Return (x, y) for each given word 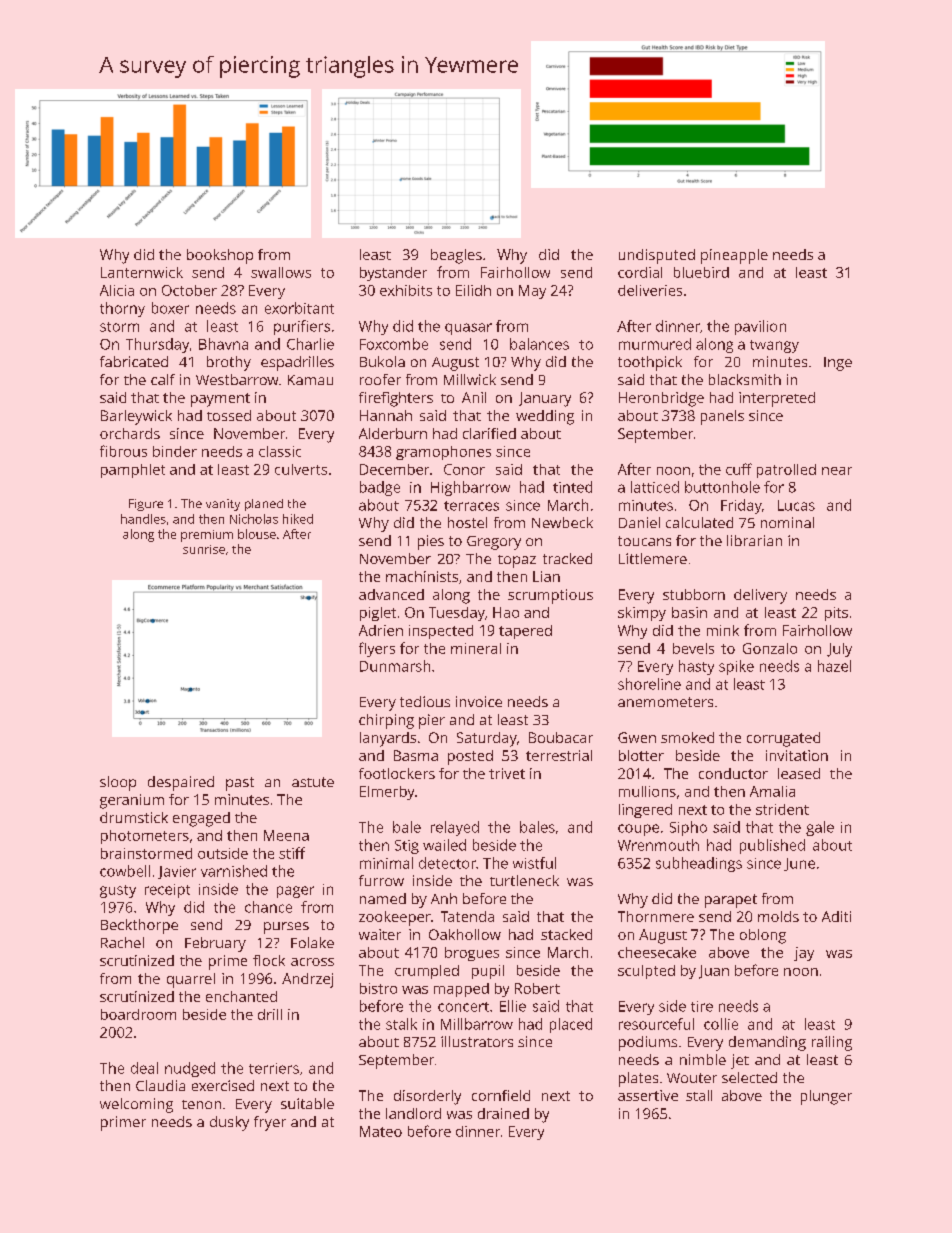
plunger (826, 1097)
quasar (468, 329)
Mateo (381, 1131)
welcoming (136, 1105)
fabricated (134, 361)
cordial (640, 272)
